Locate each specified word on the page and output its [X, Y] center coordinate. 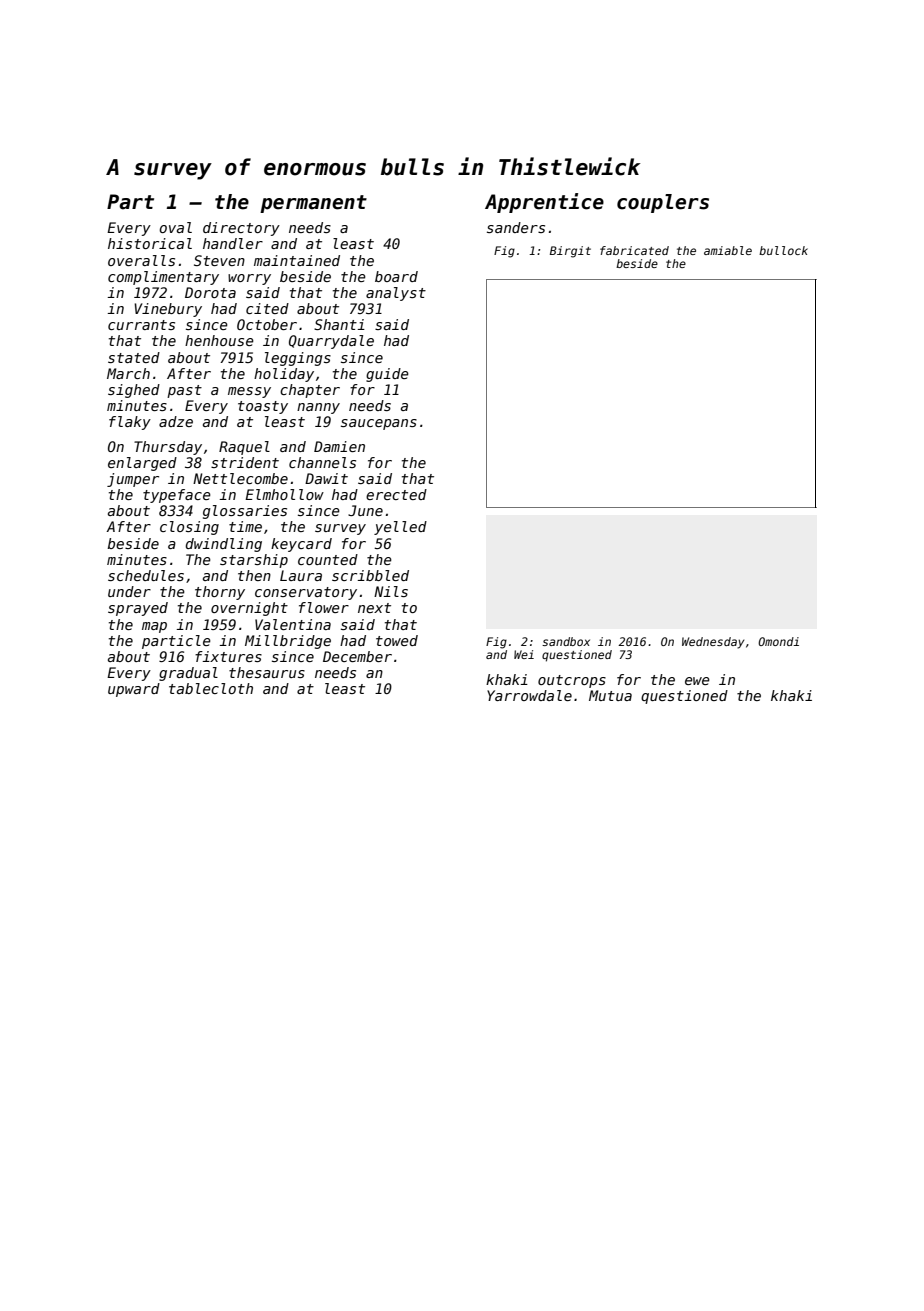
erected [396, 494]
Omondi [778, 641]
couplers [663, 203]
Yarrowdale [529, 695]
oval [175, 227]
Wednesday [713, 643]
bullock [783, 250]
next [374, 608]
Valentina [293, 624]
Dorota [210, 292]
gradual [188, 674]
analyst [396, 294]
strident [245, 462]
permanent [313, 204]
